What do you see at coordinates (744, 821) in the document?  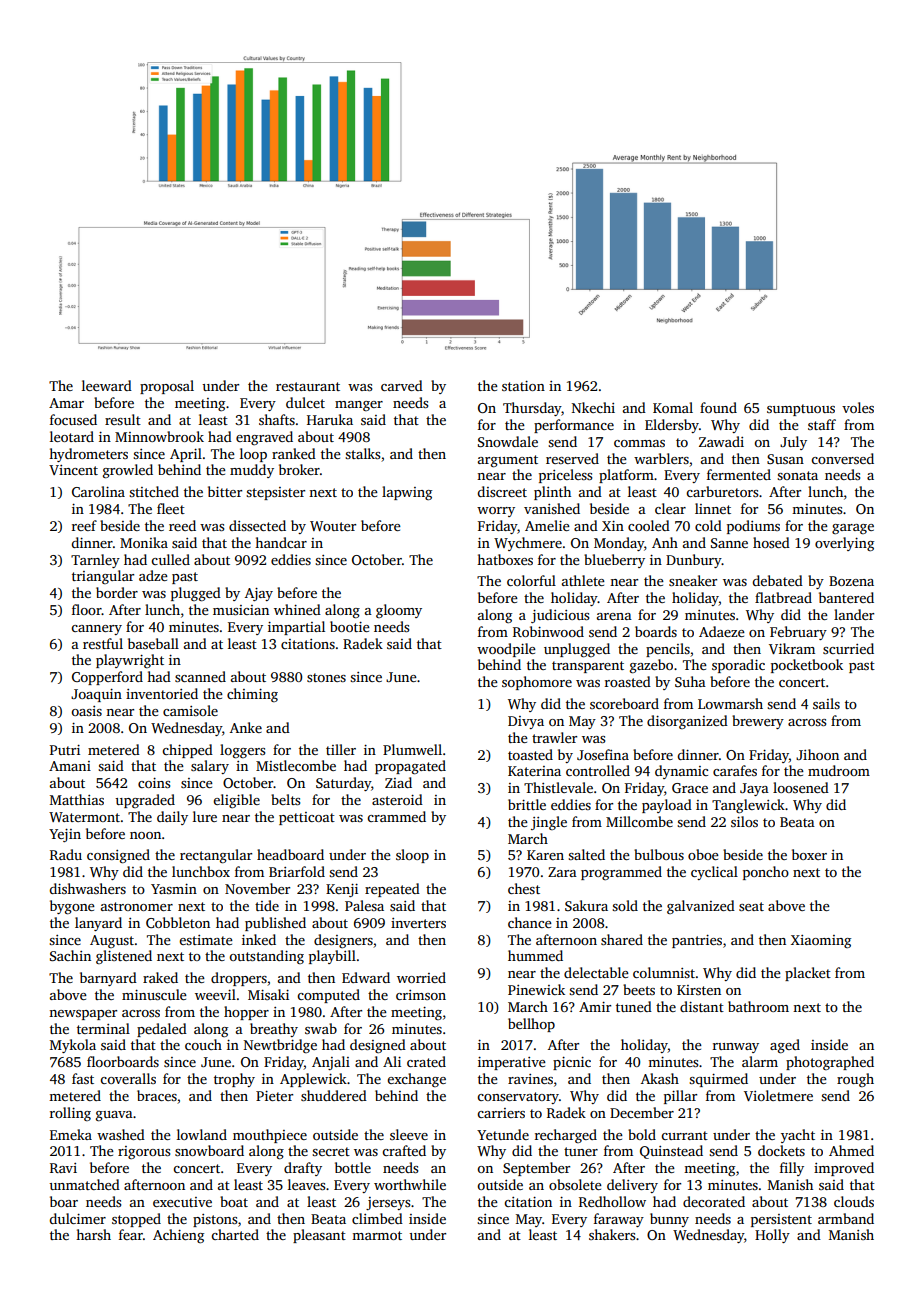 I see `silos` at bounding box center [744, 821].
